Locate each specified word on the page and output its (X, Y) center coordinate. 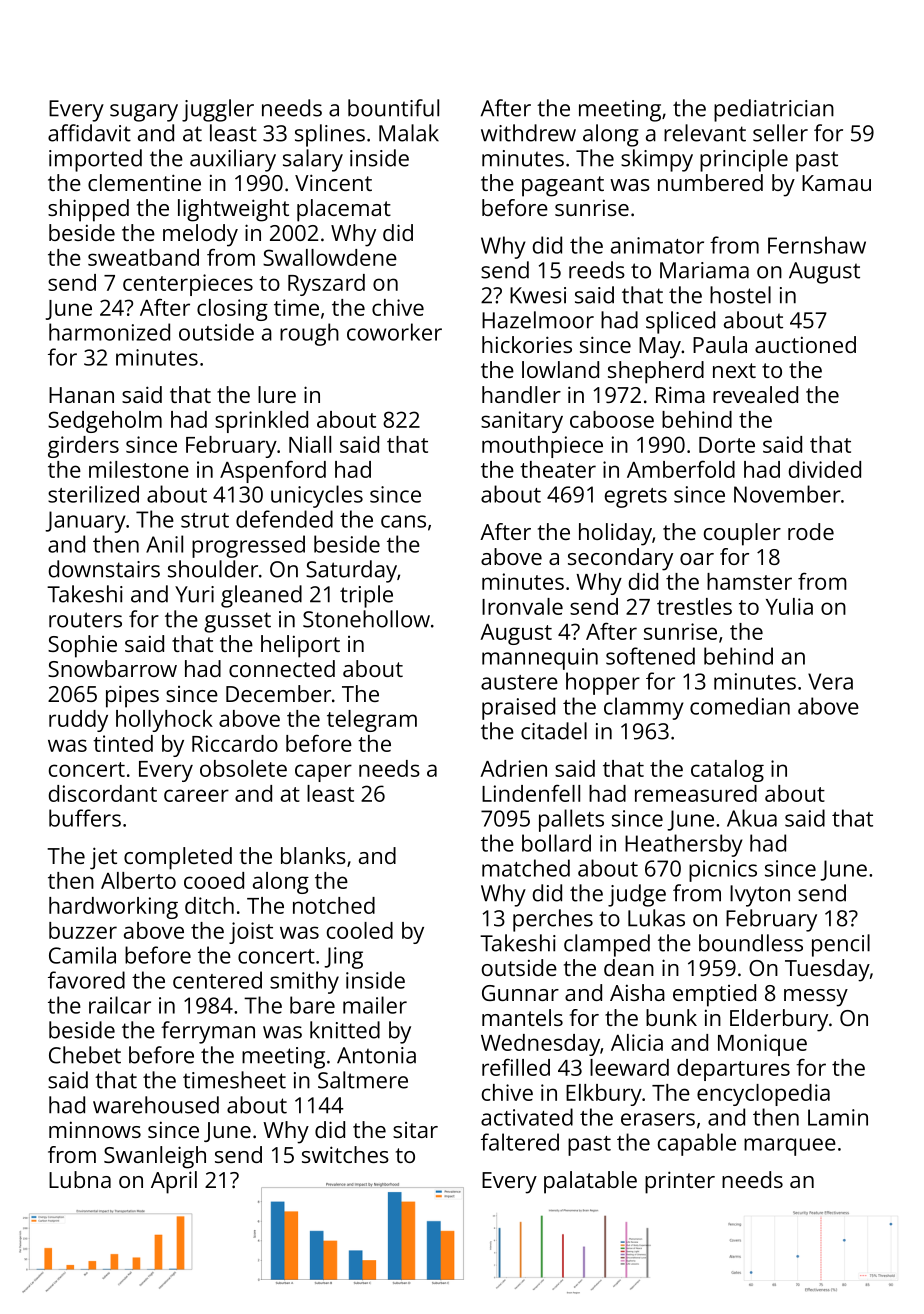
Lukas (656, 918)
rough (309, 334)
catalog (727, 771)
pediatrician (774, 110)
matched (526, 868)
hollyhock (164, 721)
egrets (636, 498)
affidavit (89, 133)
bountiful (393, 108)
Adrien (513, 768)
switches (345, 1154)
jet (103, 858)
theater (558, 469)
